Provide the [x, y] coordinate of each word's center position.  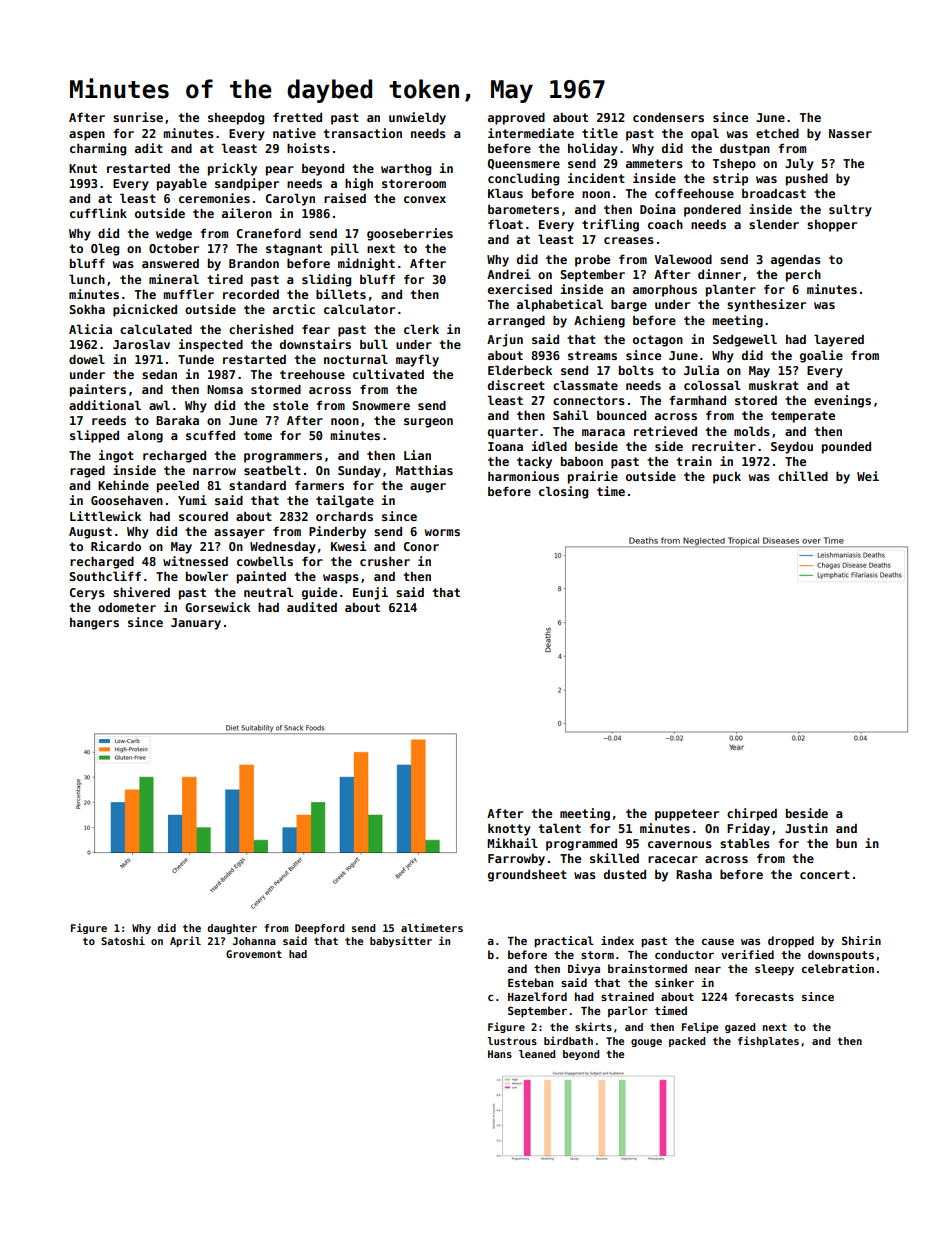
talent [559, 828]
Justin [806, 828]
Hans [500, 1054]
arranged [516, 321]
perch [803, 276]
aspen [87, 136]
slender [774, 224]
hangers [94, 624]
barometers [523, 209]
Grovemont [254, 954]
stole [290, 405]
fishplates [768, 1041]
